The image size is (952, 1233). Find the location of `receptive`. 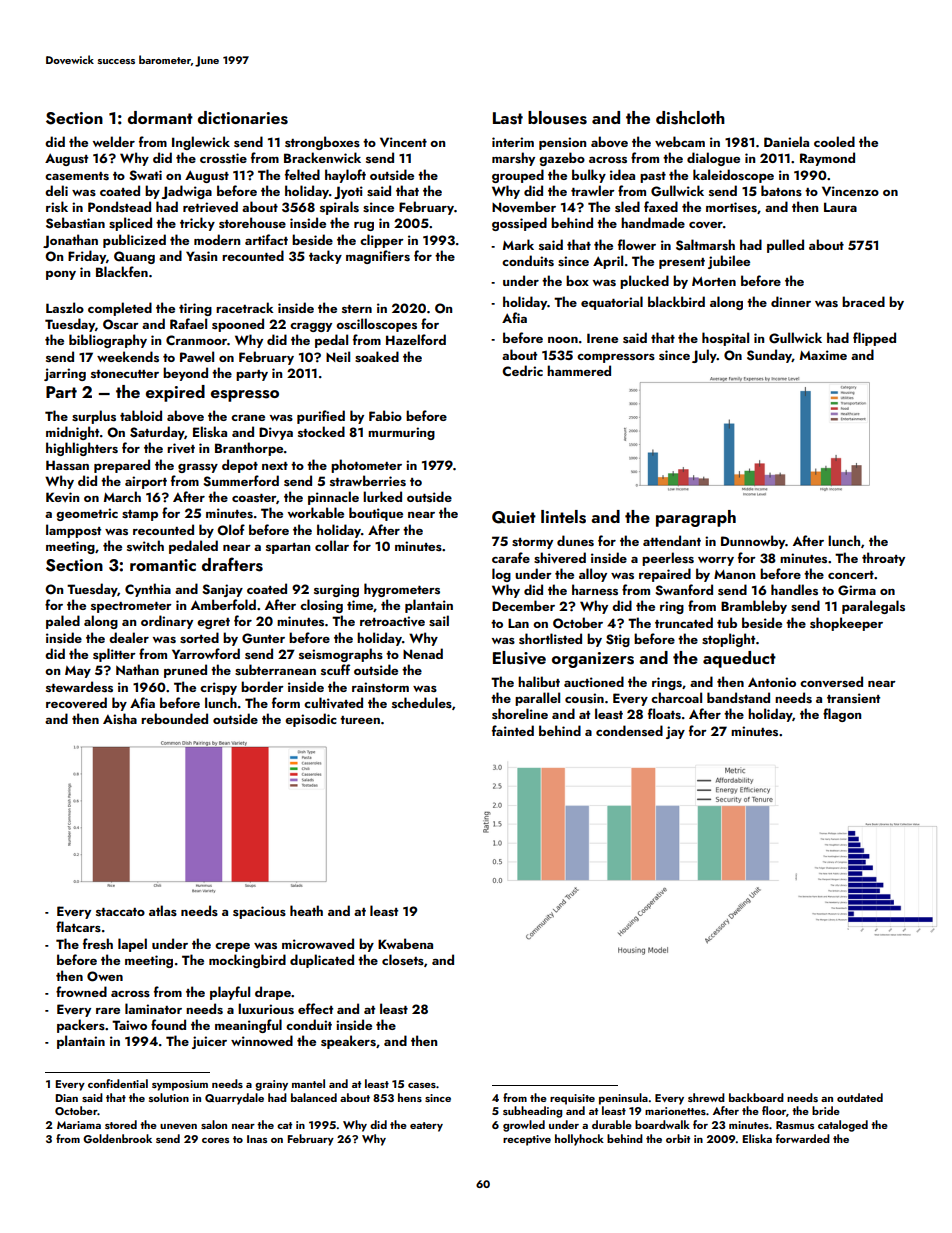

receptive is located at coordinates (527, 1140).
